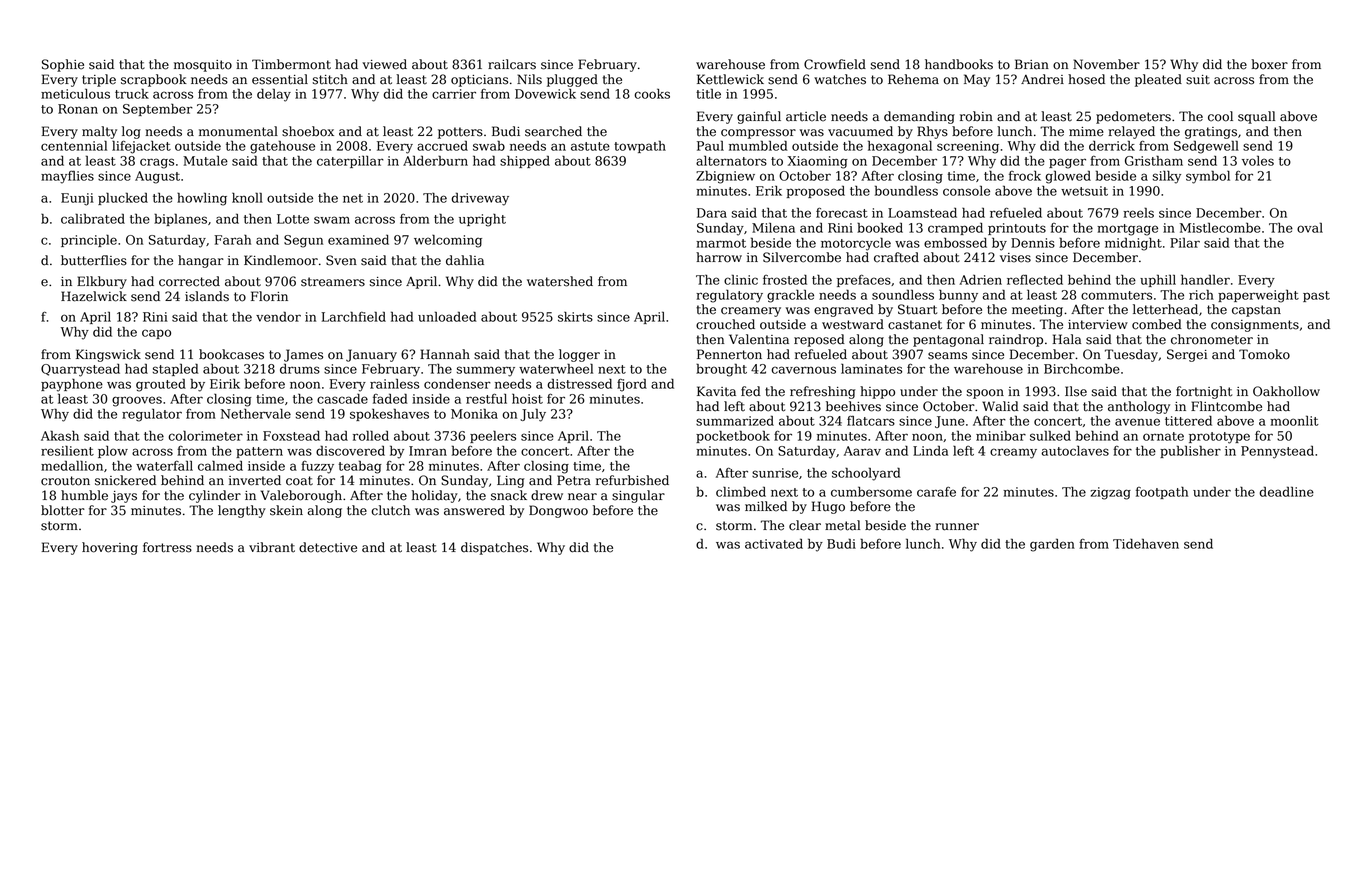 This screenshot has height=887, width=1372. I want to click on Tomoko, so click(1264, 354).
